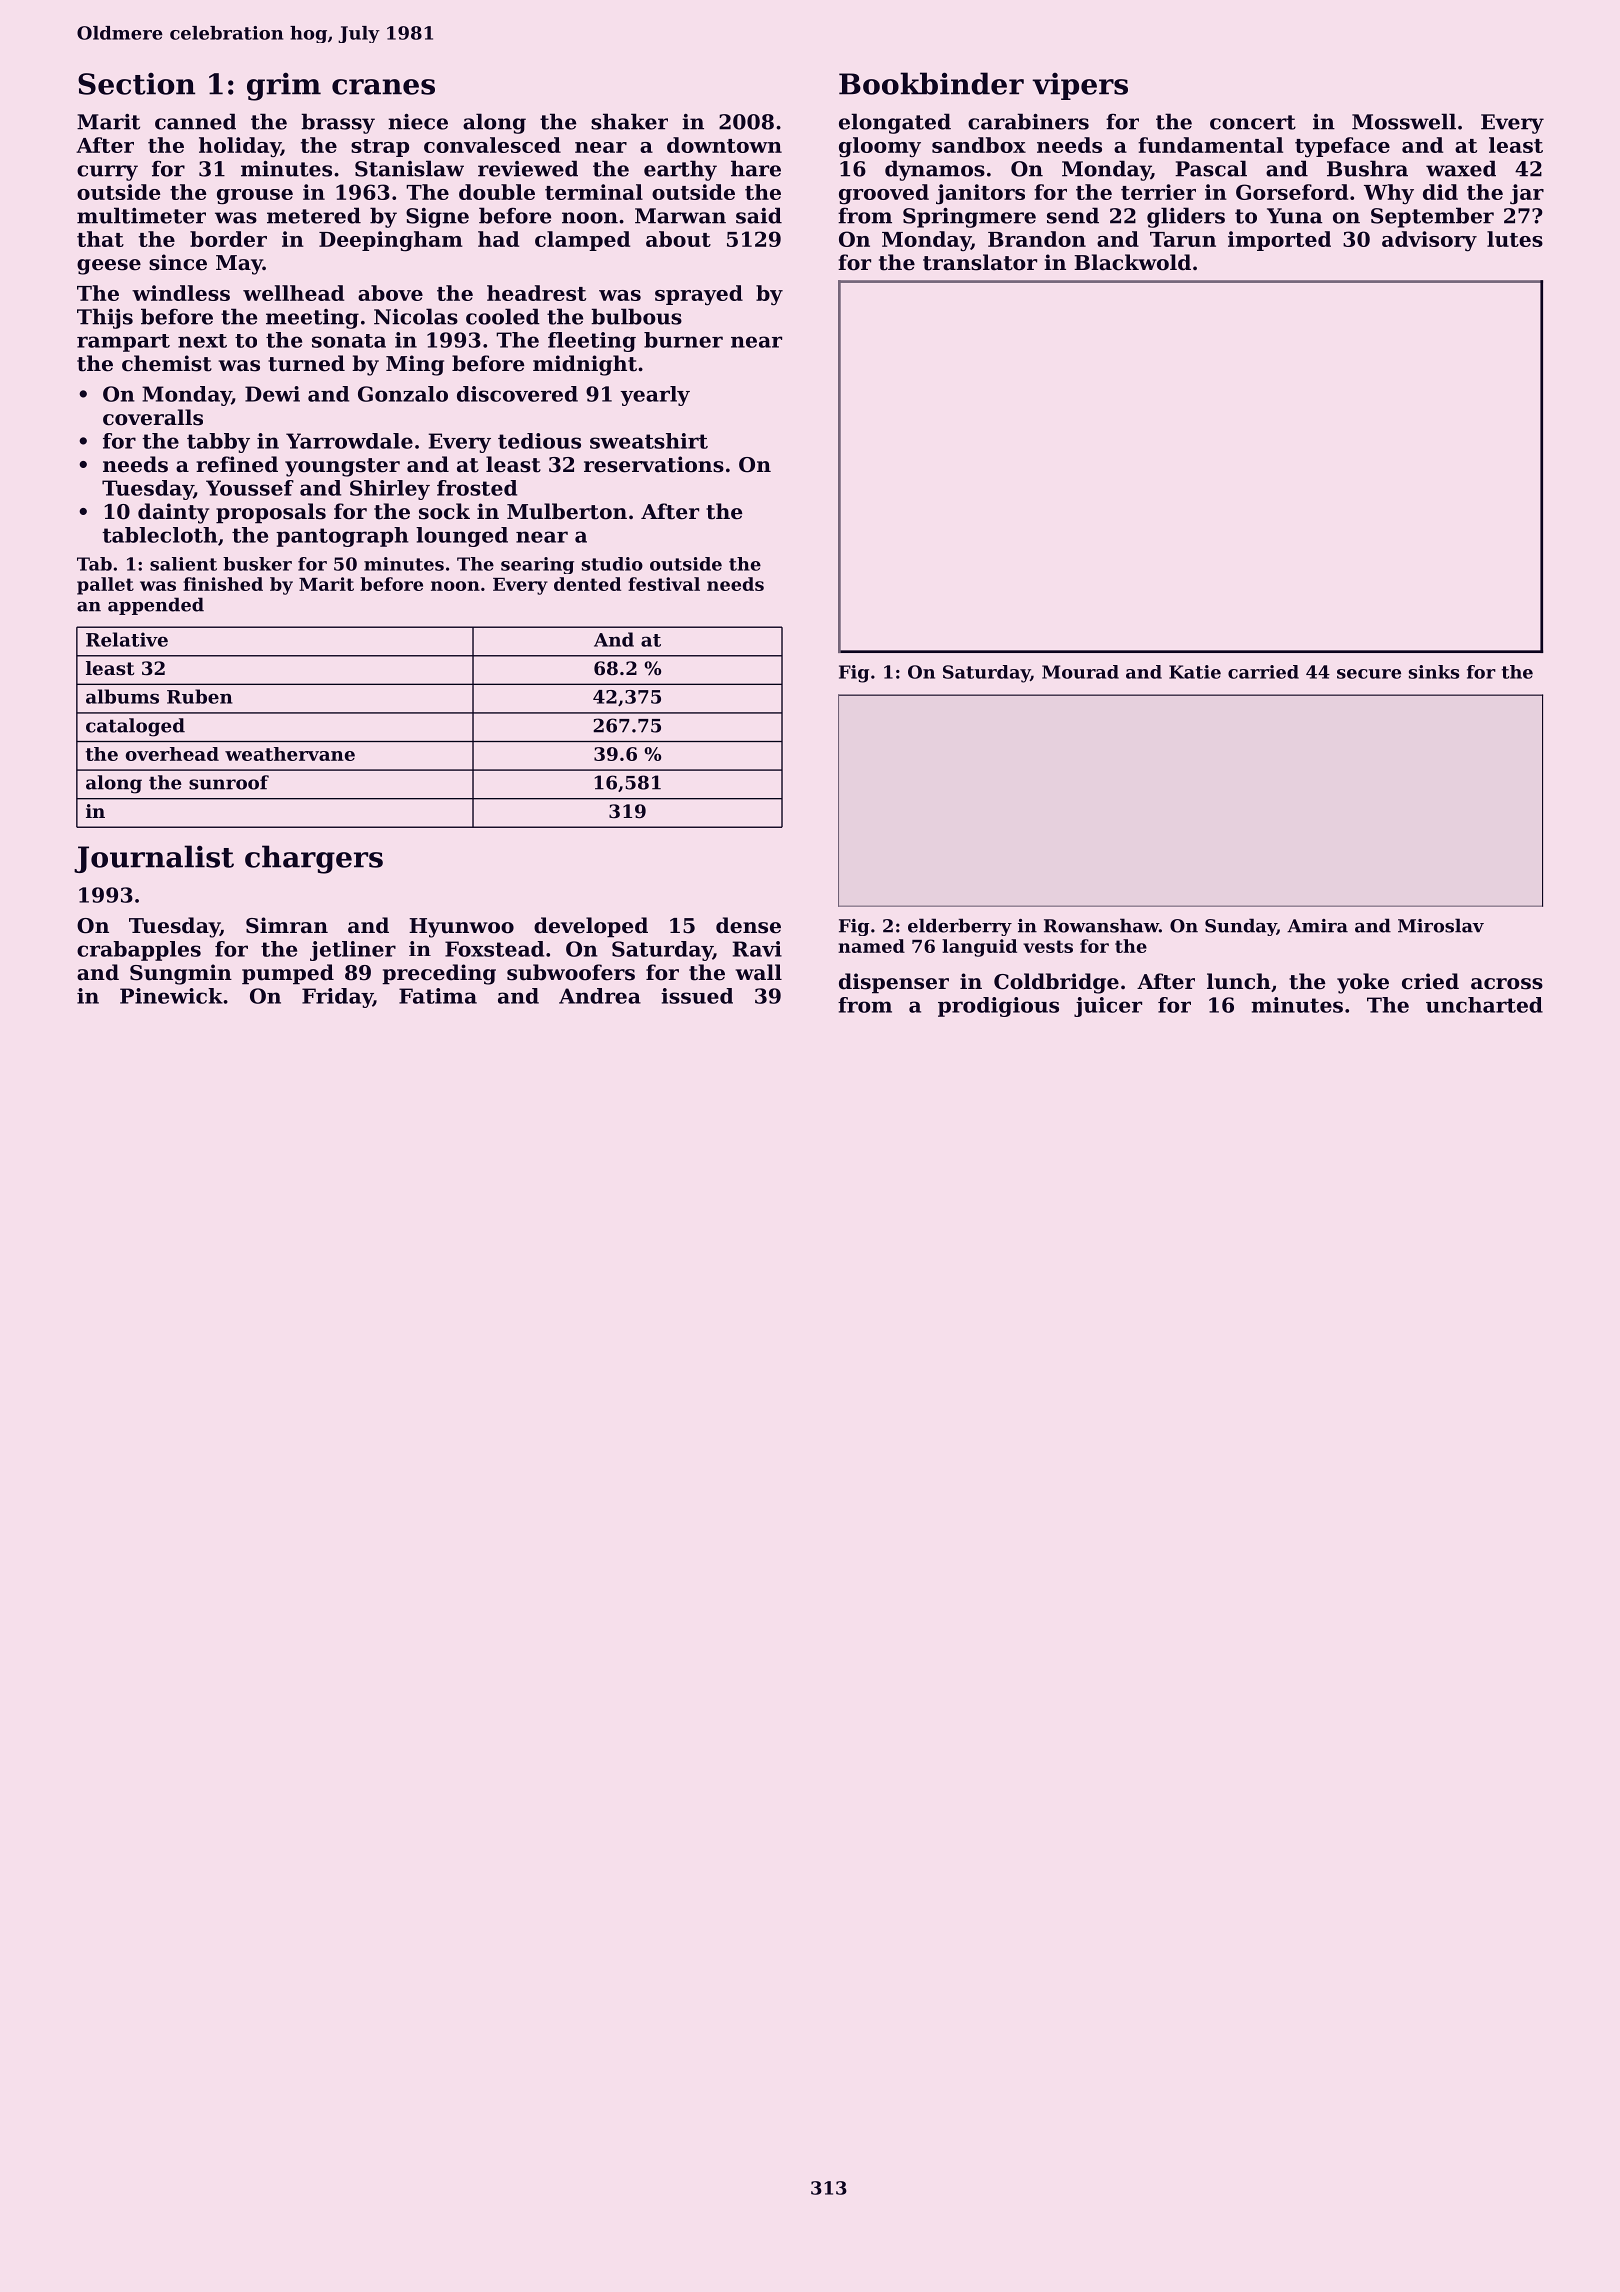 The width and height of the page is (1620, 2292). What do you see at coordinates (697, 996) in the page?
I see `issued` at bounding box center [697, 996].
